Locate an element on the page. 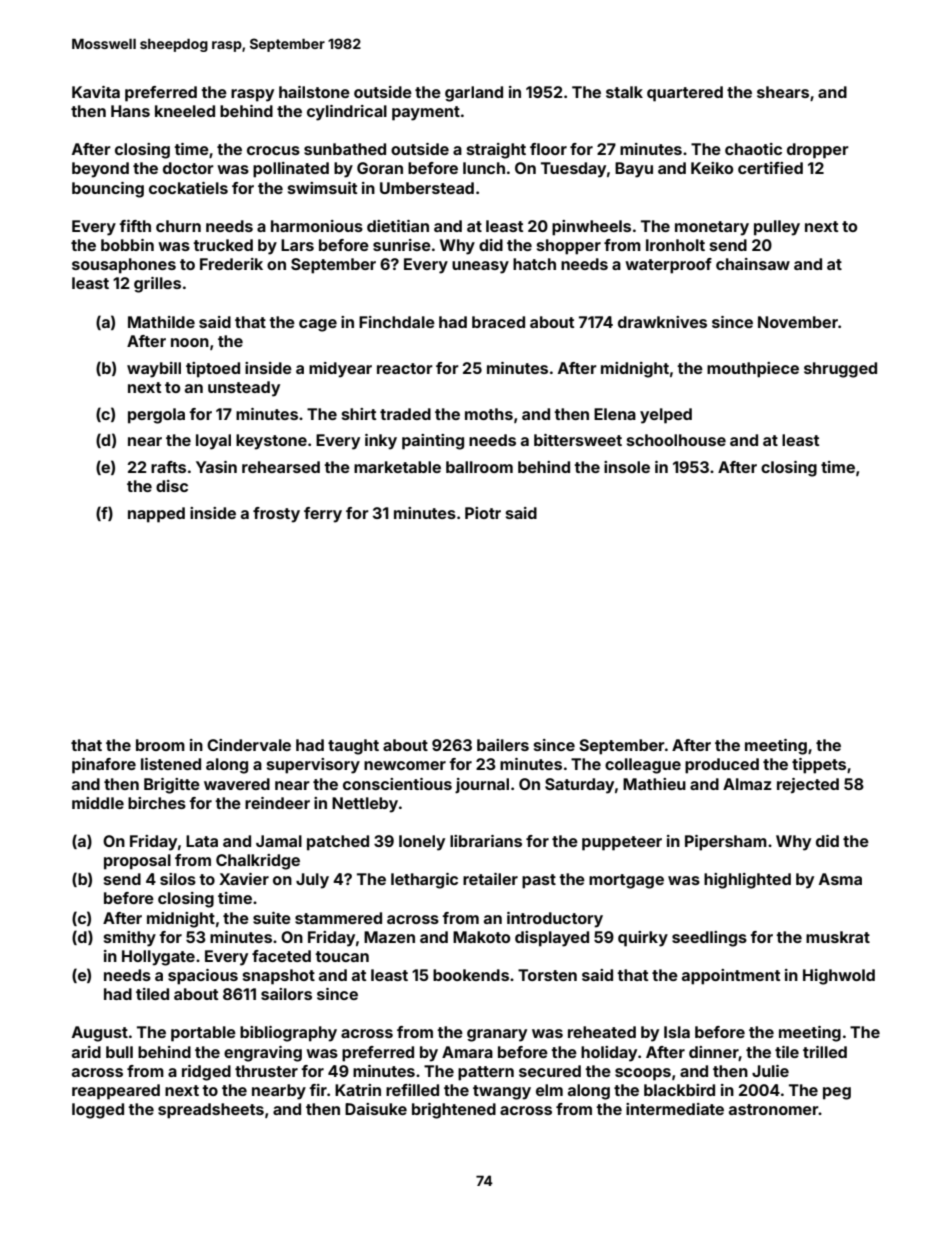 The image size is (952, 1233). schoolhouse is located at coordinates (676, 440).
